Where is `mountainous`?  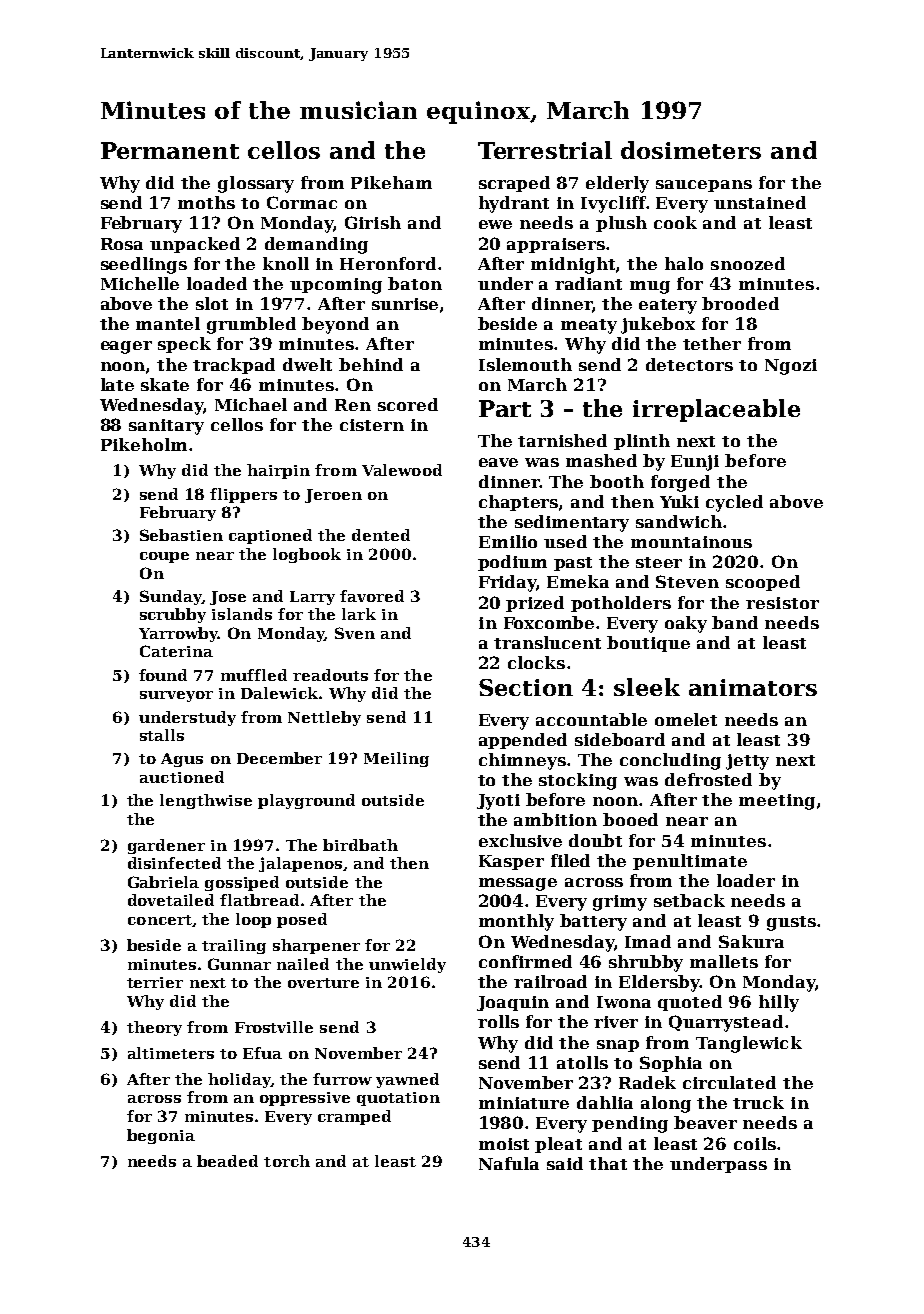 mountainous is located at coordinates (691, 542).
